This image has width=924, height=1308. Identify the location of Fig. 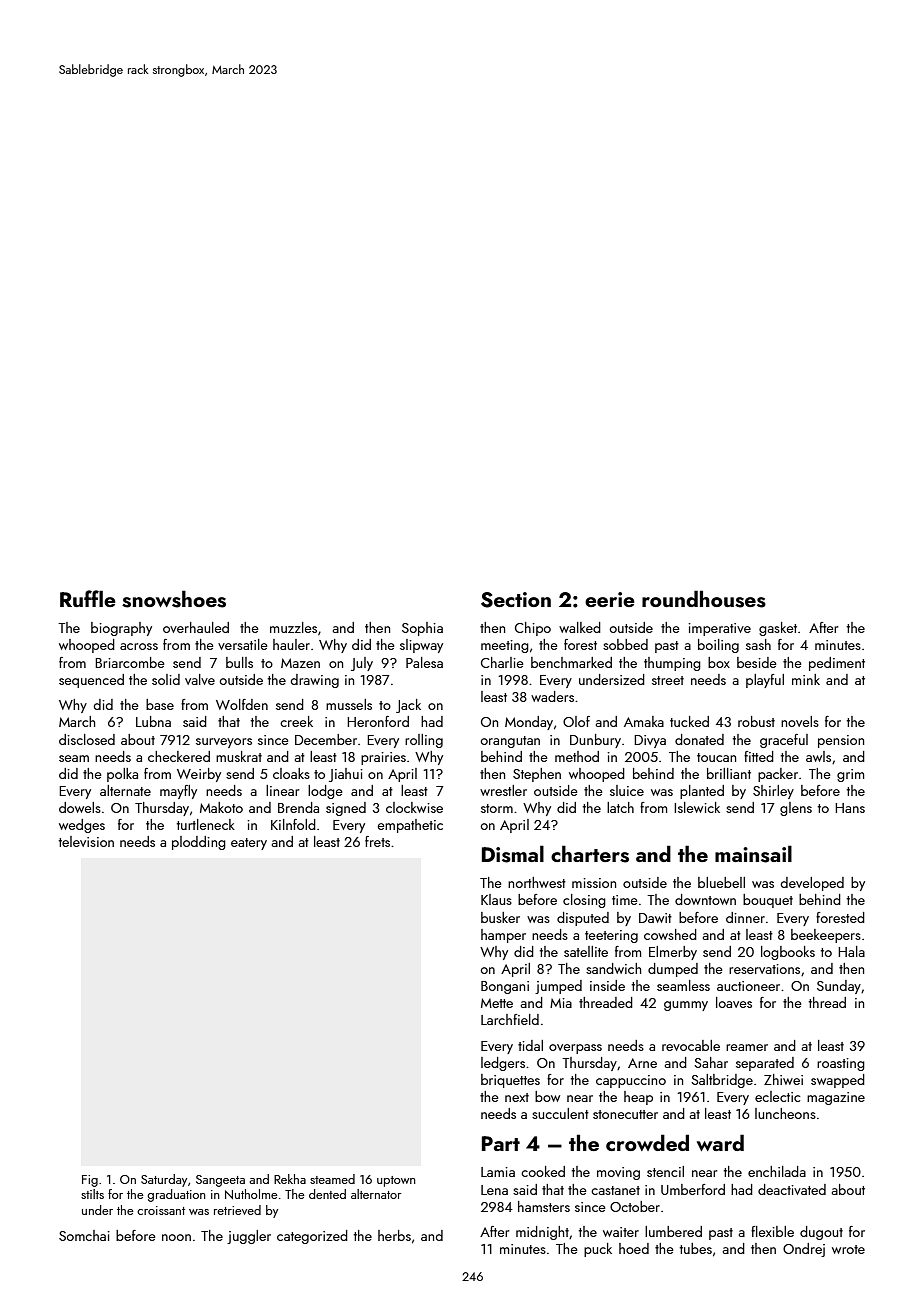
(90, 1181).
